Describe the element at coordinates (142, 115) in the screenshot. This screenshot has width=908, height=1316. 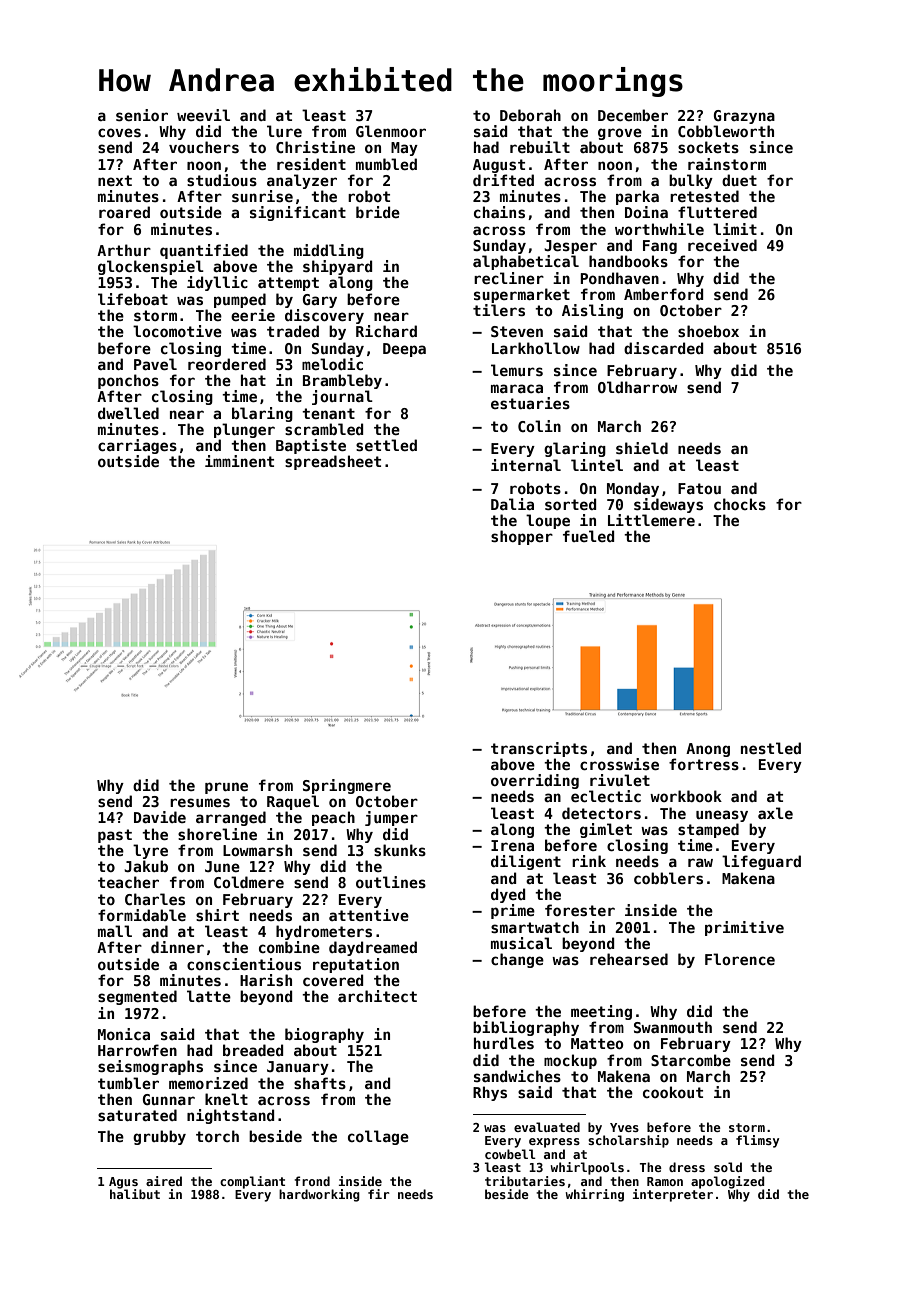
I see `senior` at that location.
